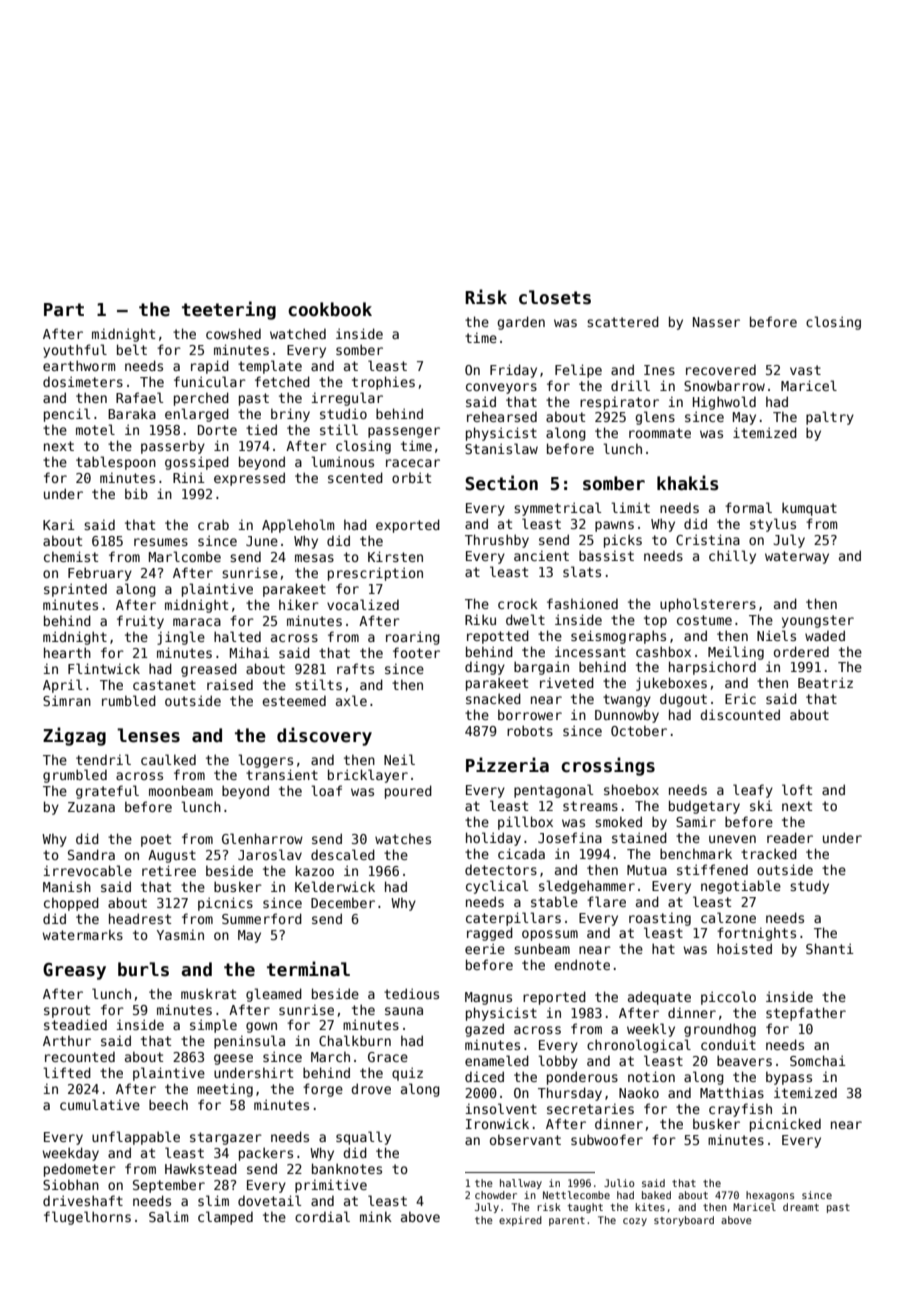 The width and height of the screenshot is (908, 1316). Describe the element at coordinates (339, 429) in the screenshot. I see `still` at that location.
